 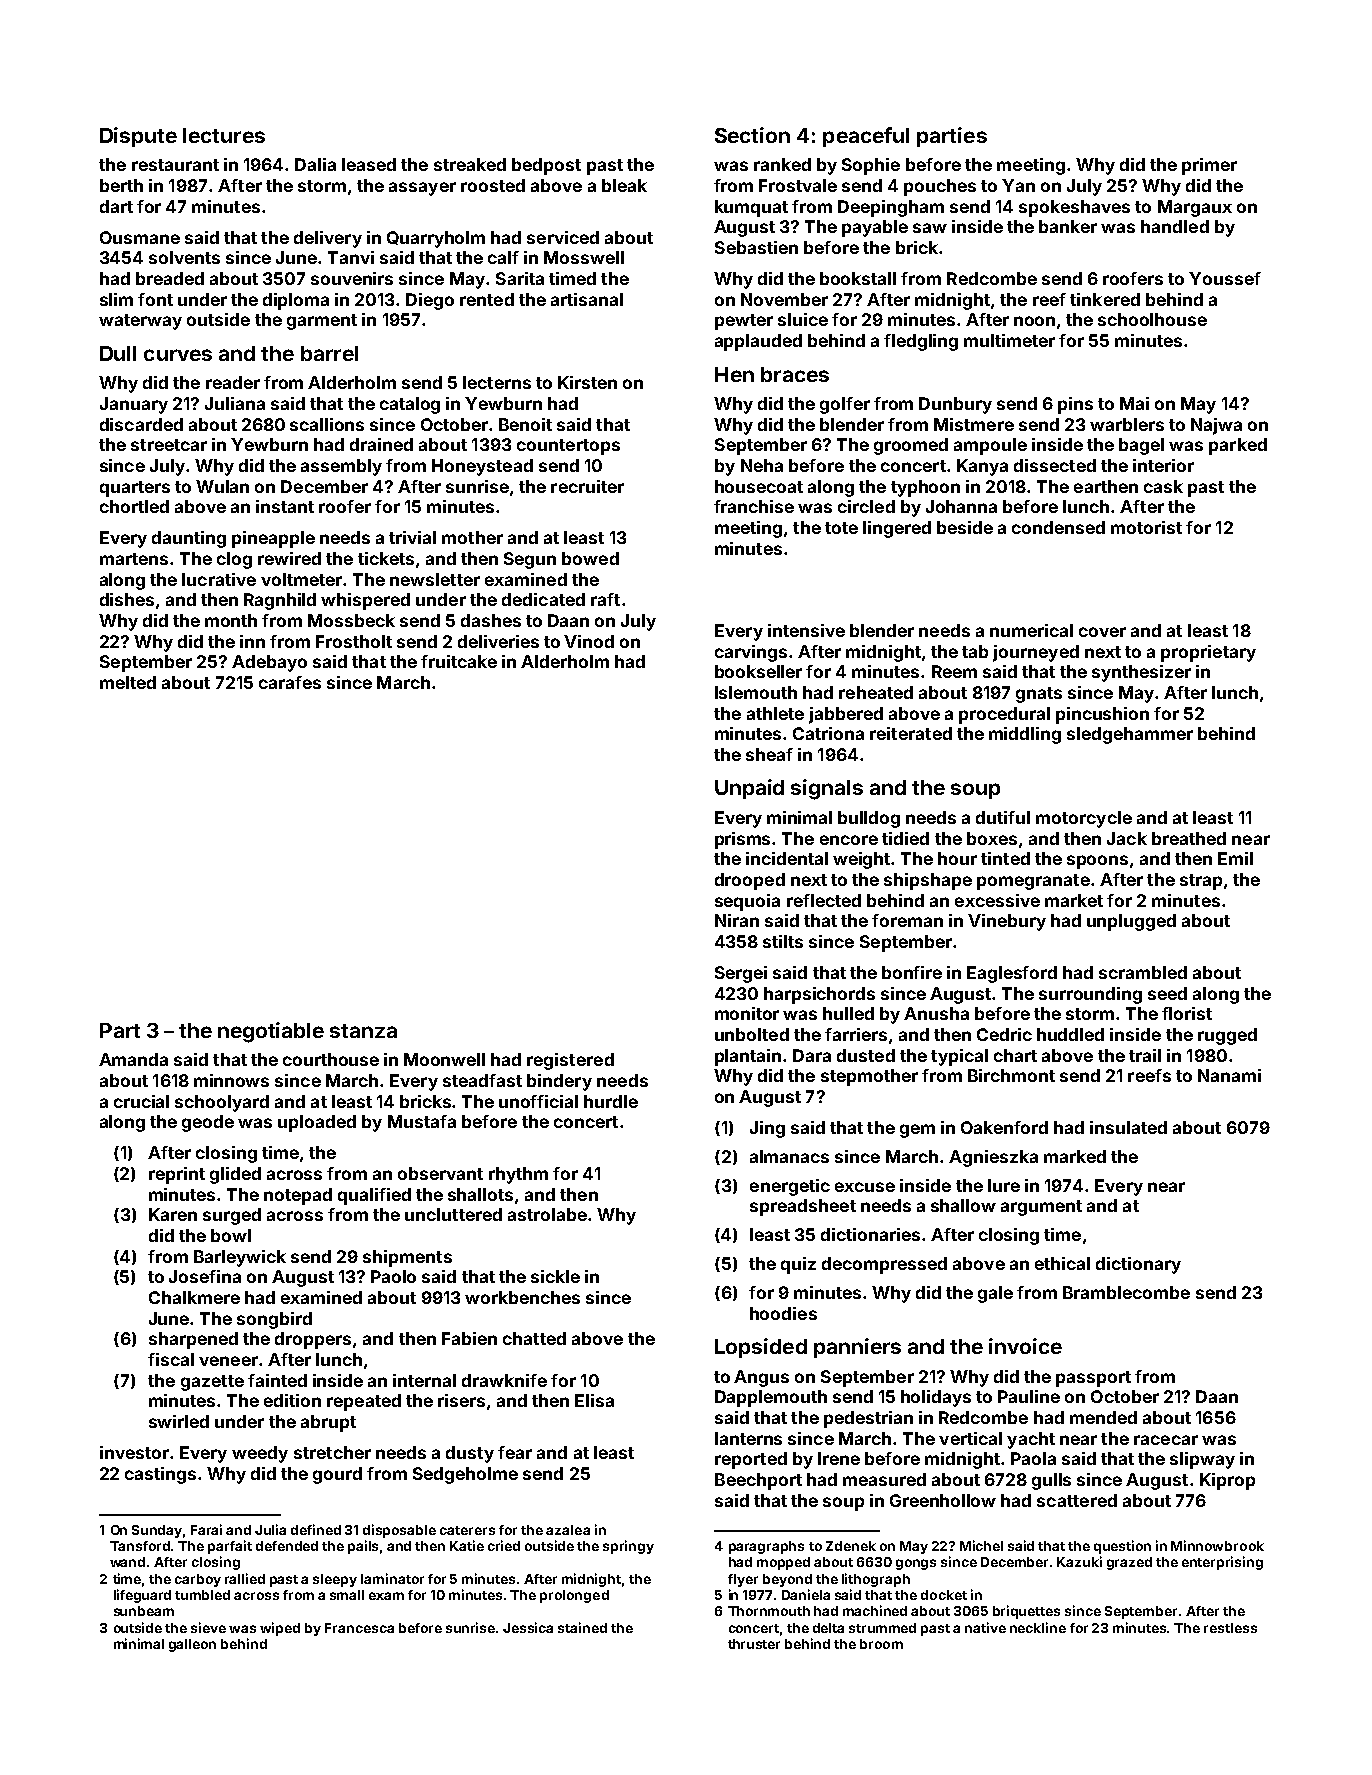 I want to click on Dull, so click(x=118, y=353).
